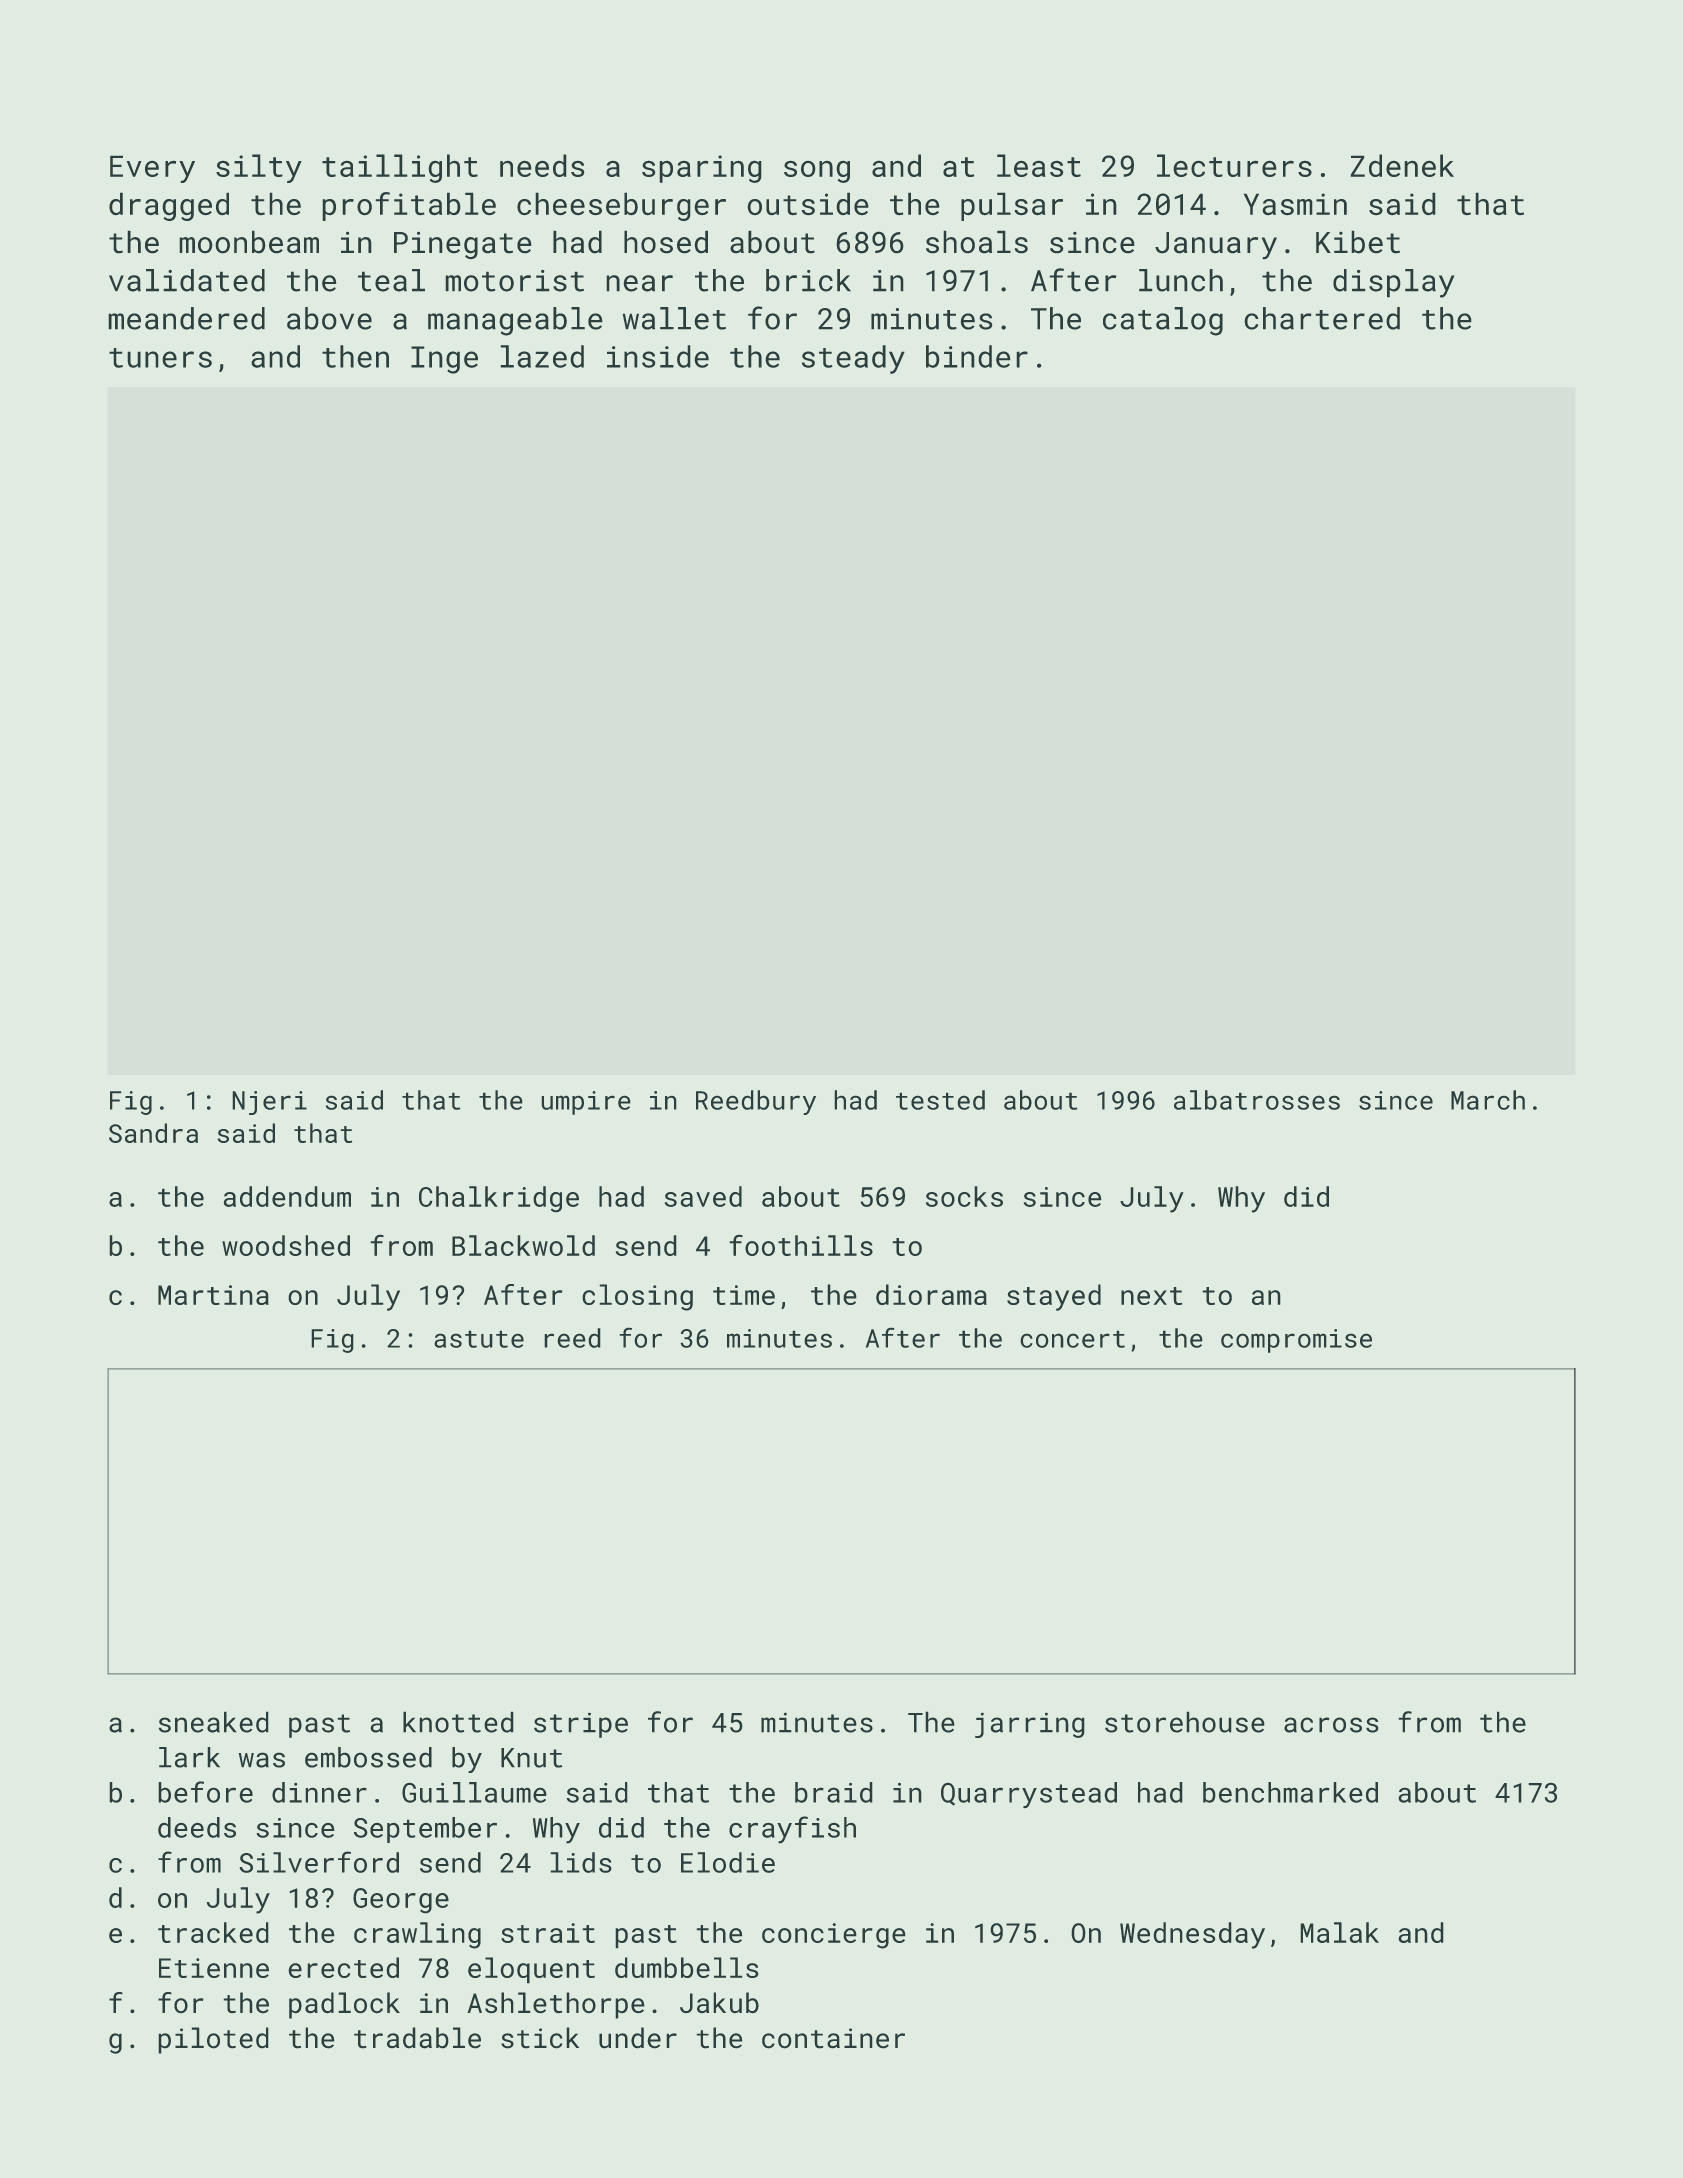 The width and height of the screenshot is (1683, 2178). I want to click on container, so click(833, 2038).
